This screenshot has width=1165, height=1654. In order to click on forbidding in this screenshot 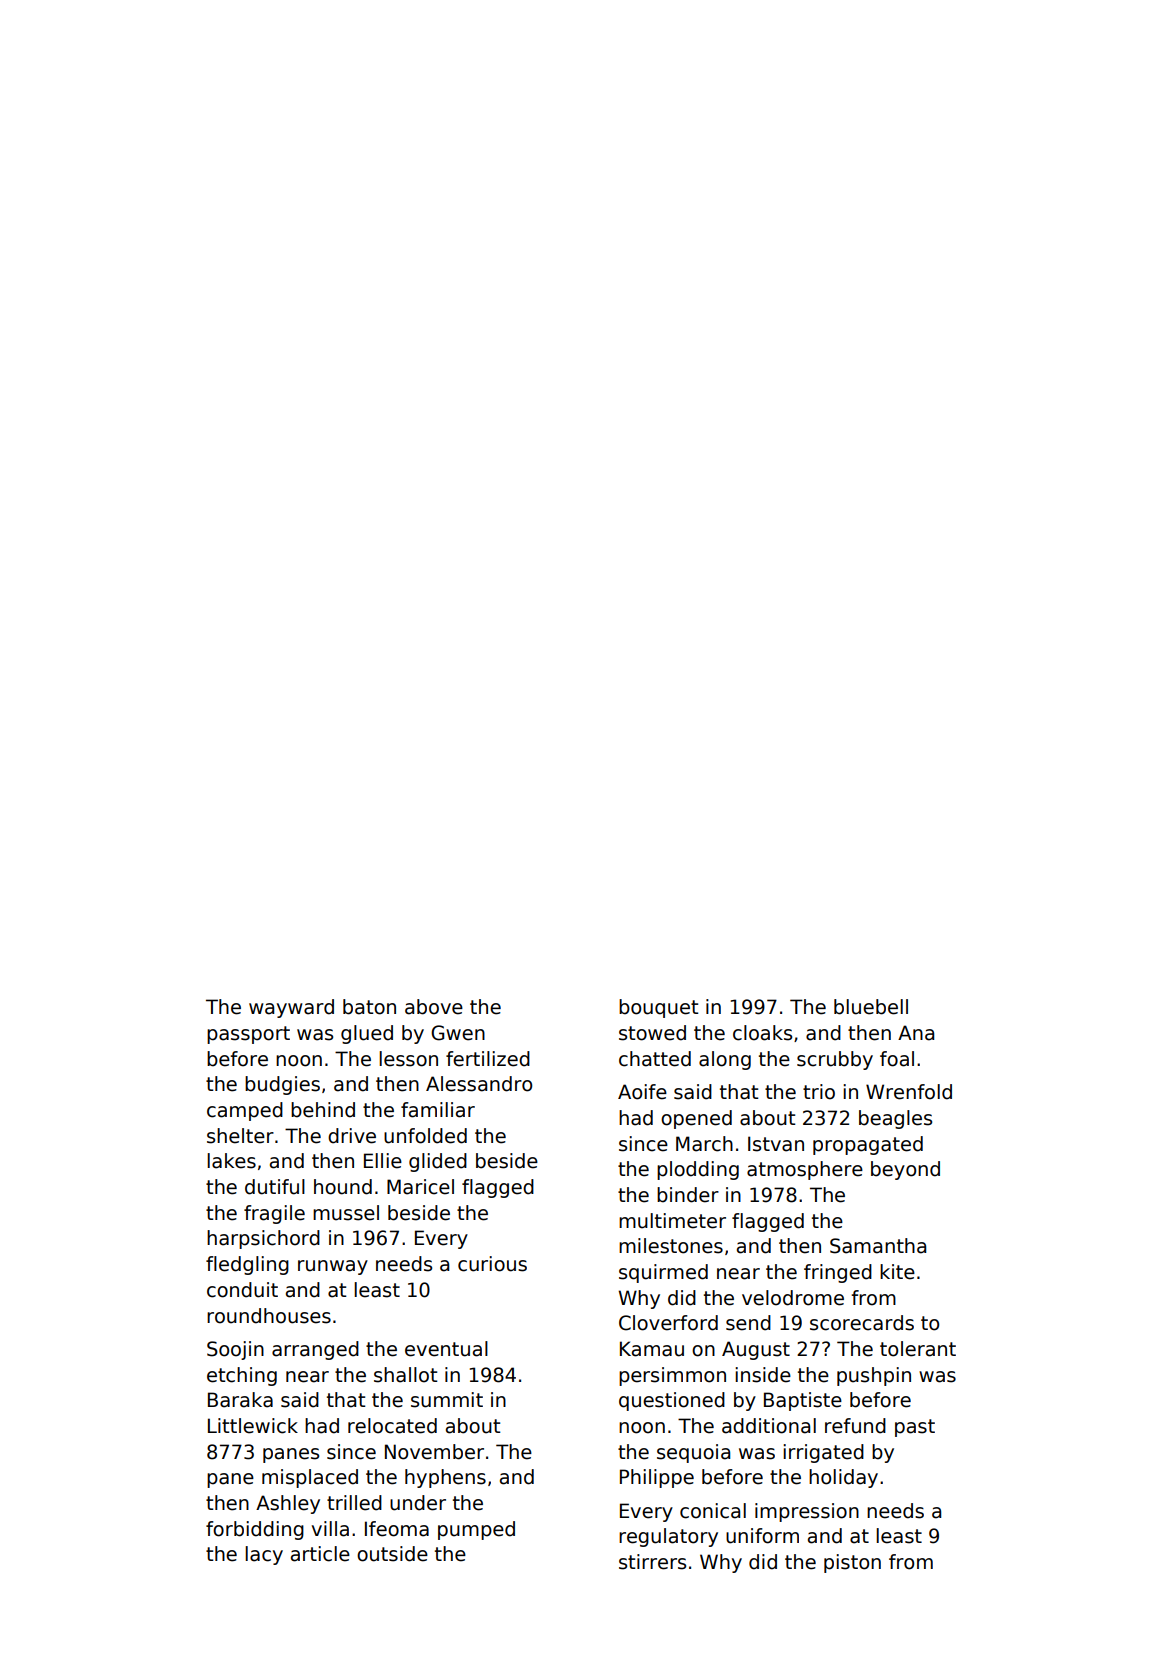, I will do `click(255, 1530)`.
